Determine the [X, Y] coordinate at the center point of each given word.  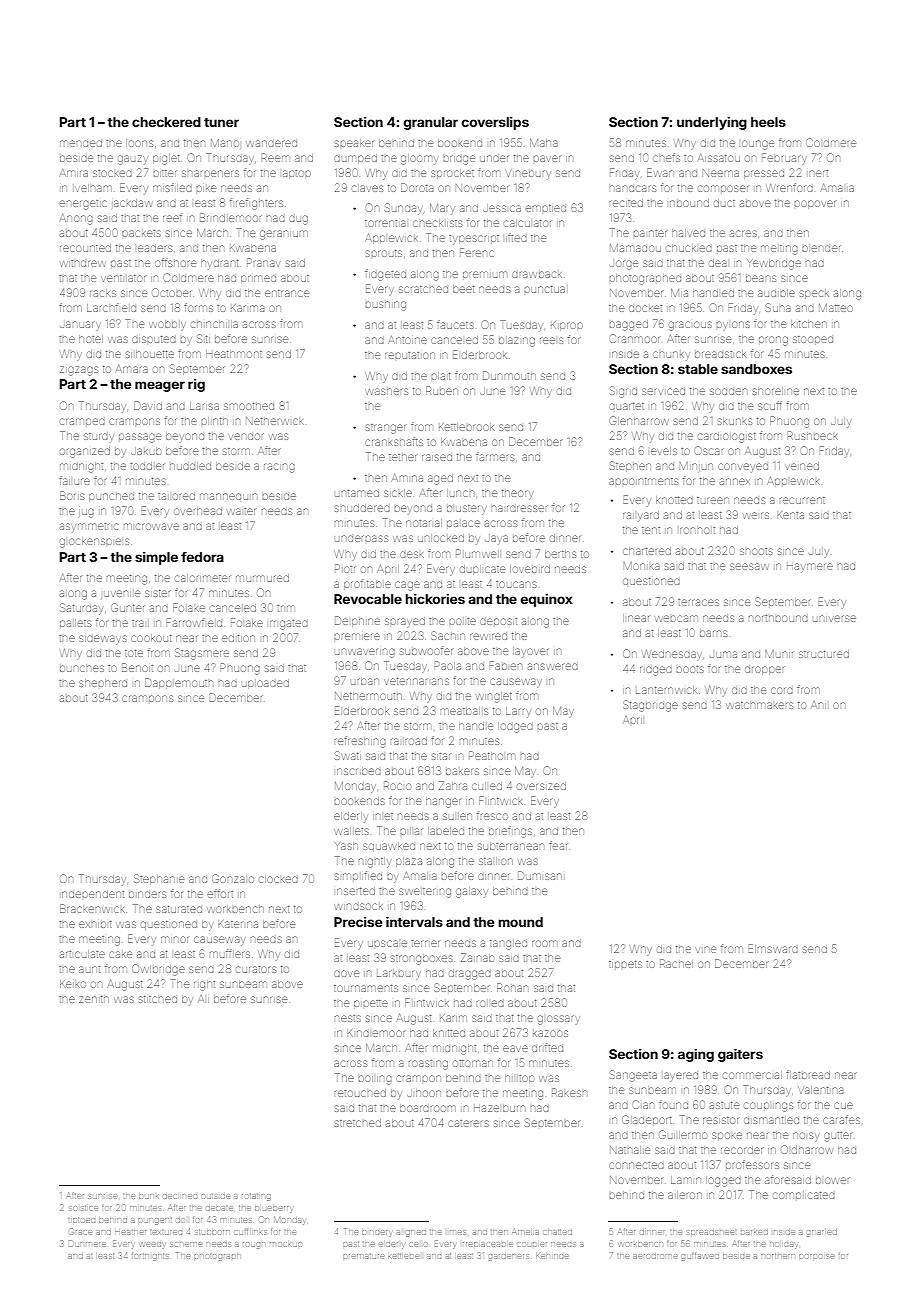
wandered [271, 143]
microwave [151, 526]
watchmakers [759, 705]
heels [768, 122]
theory [517, 495]
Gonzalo [233, 878]
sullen [457, 816]
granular [431, 123]
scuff [770, 405]
